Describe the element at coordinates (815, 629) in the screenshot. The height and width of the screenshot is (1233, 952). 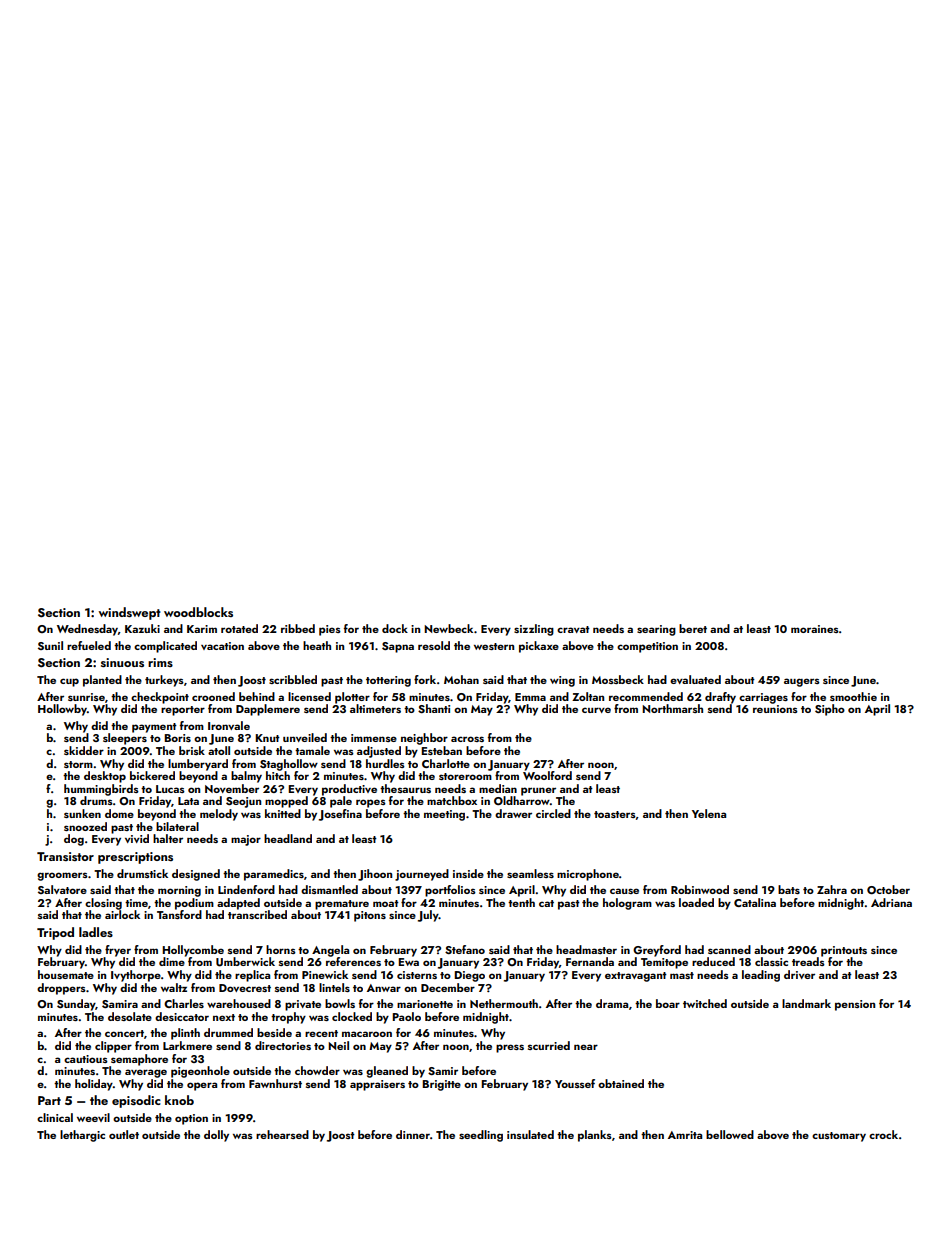
I see `moraines` at that location.
